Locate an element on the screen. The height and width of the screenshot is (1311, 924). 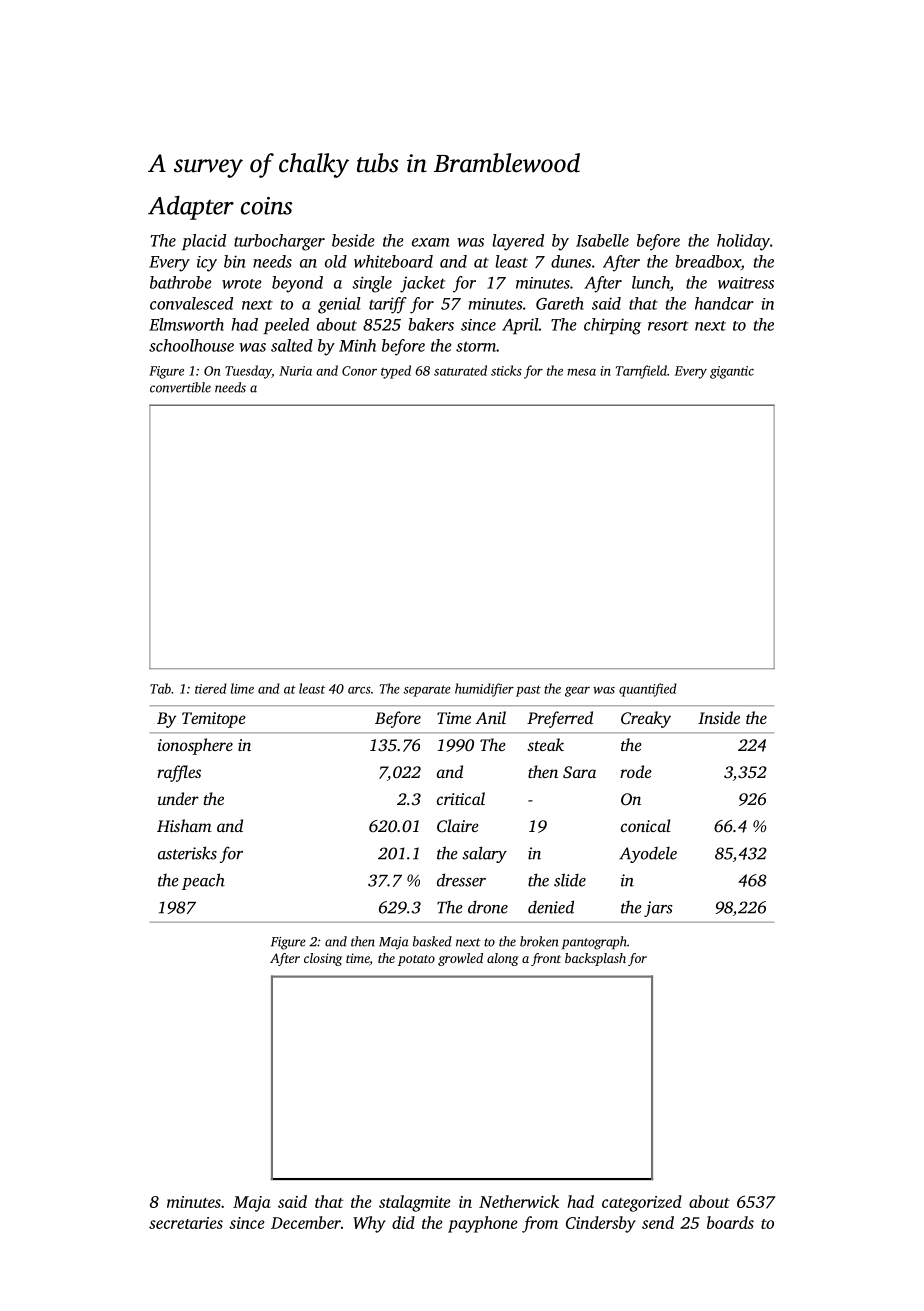
secretaries is located at coordinates (186, 1223).
